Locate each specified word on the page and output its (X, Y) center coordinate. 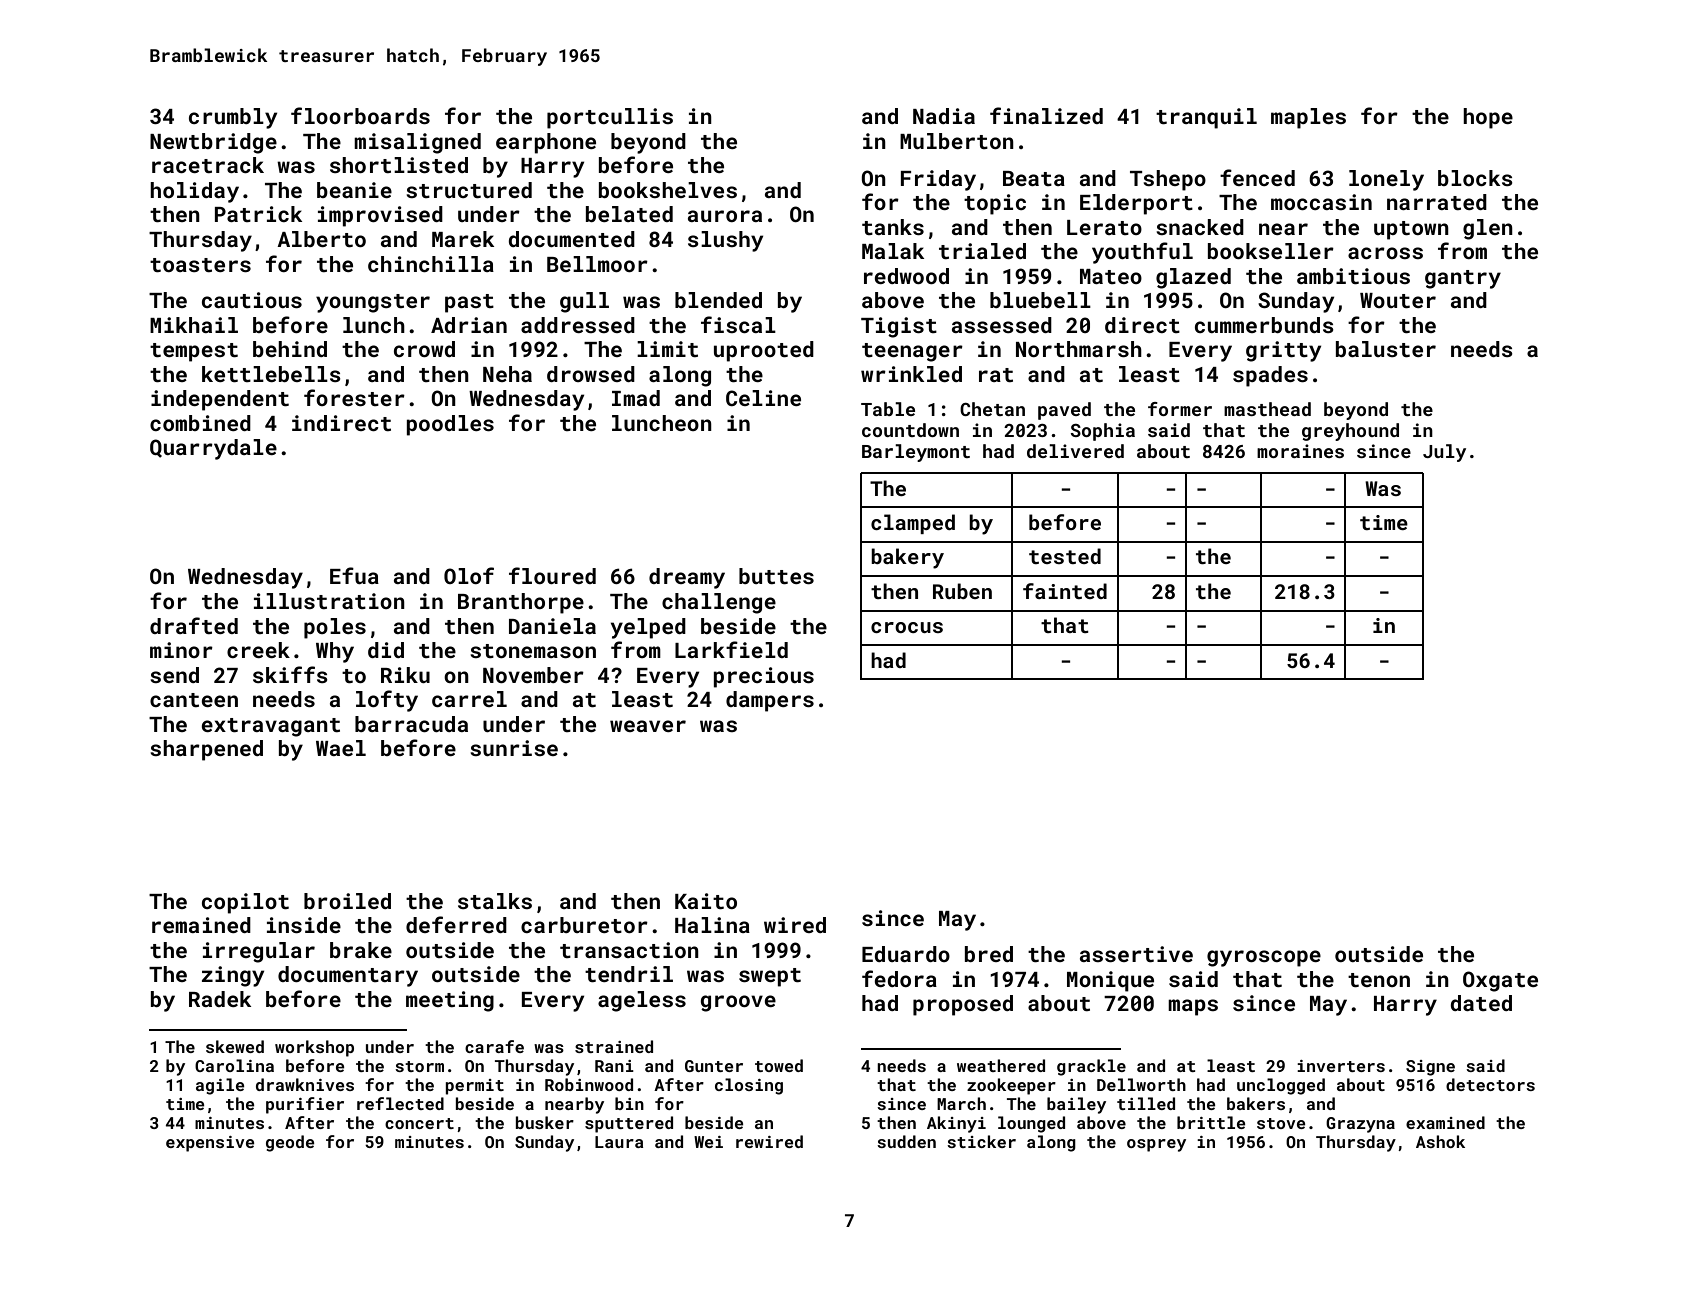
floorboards (360, 115)
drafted (194, 625)
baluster (1386, 349)
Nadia (944, 116)
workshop (314, 1048)
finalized (1046, 115)
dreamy (687, 578)
